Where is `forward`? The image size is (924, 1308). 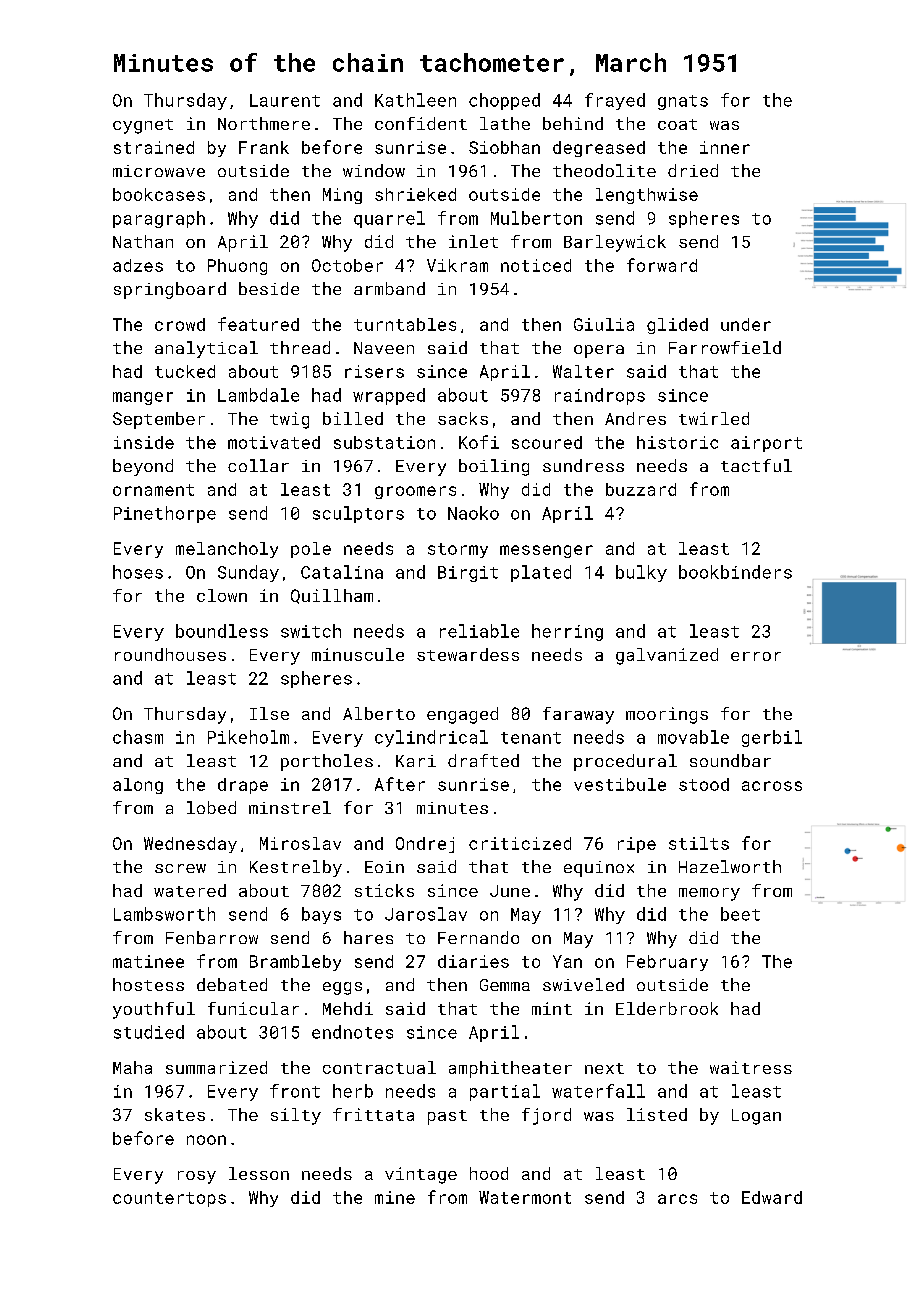 forward is located at coordinates (662, 265).
